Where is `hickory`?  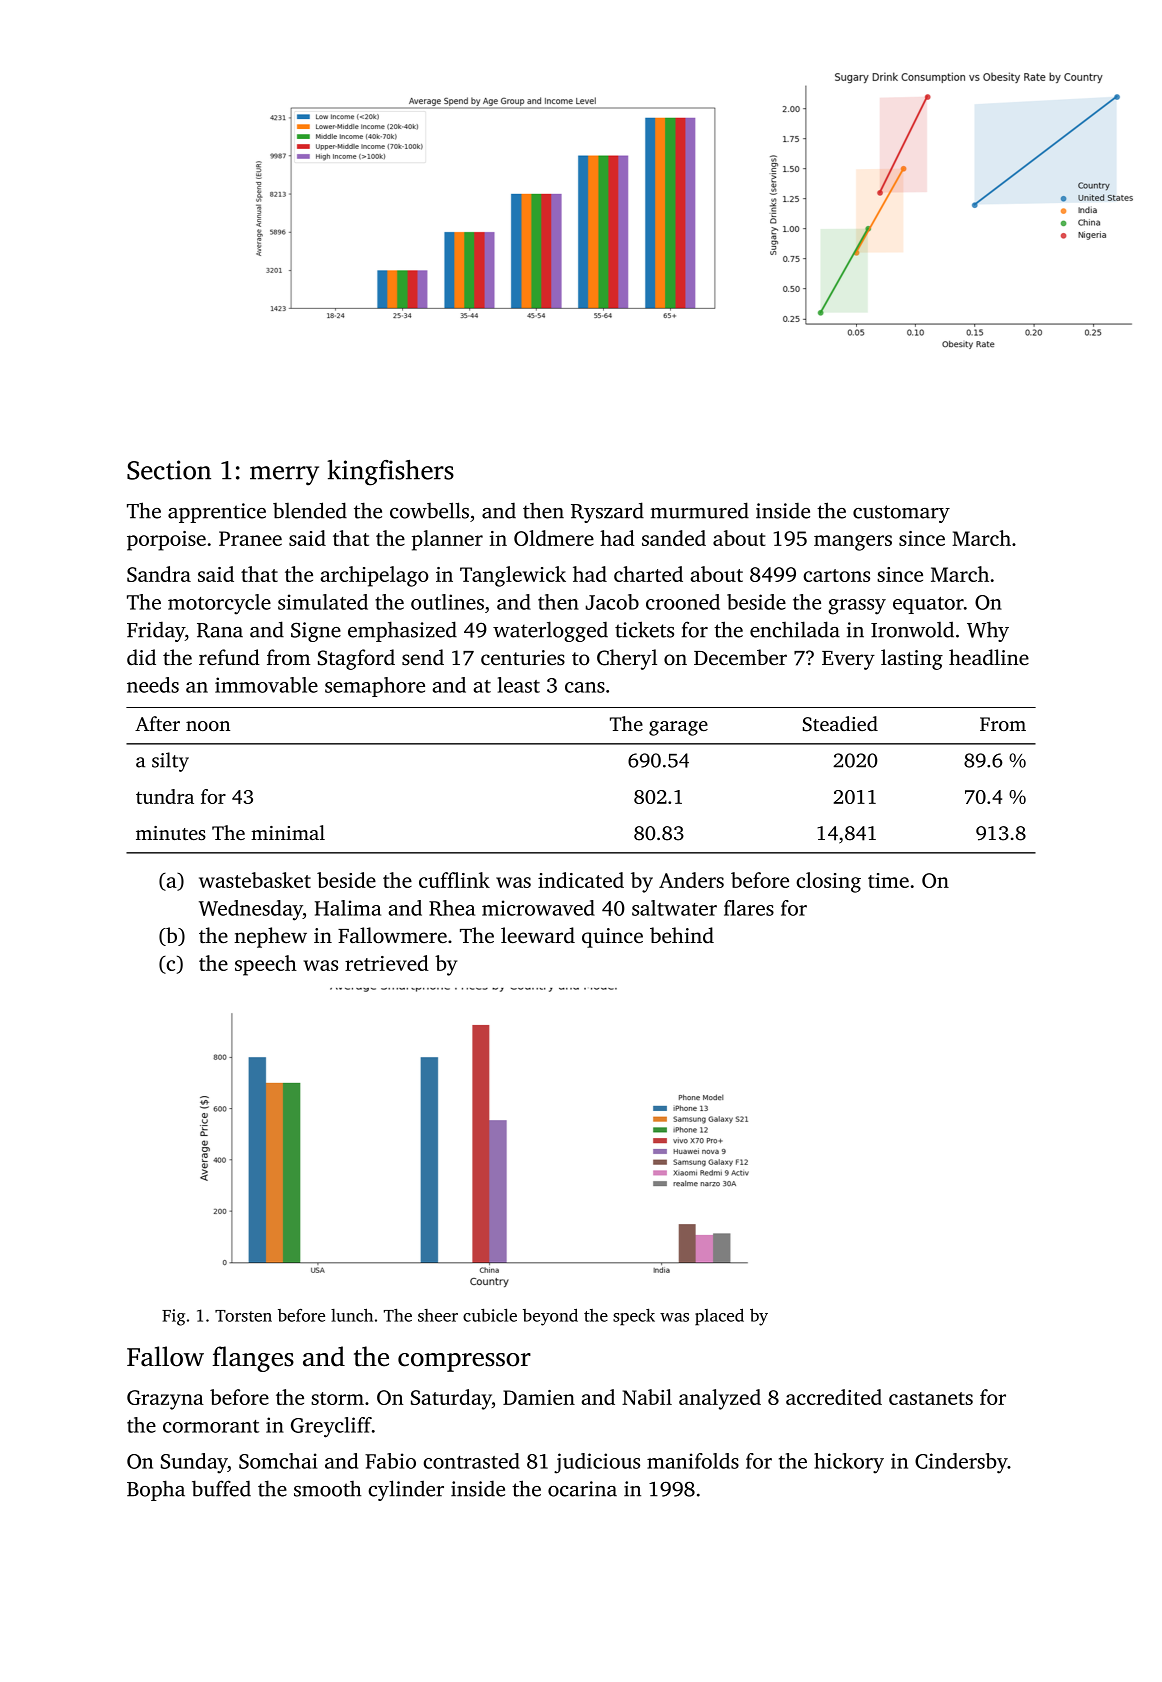 hickory is located at coordinates (849, 1463).
